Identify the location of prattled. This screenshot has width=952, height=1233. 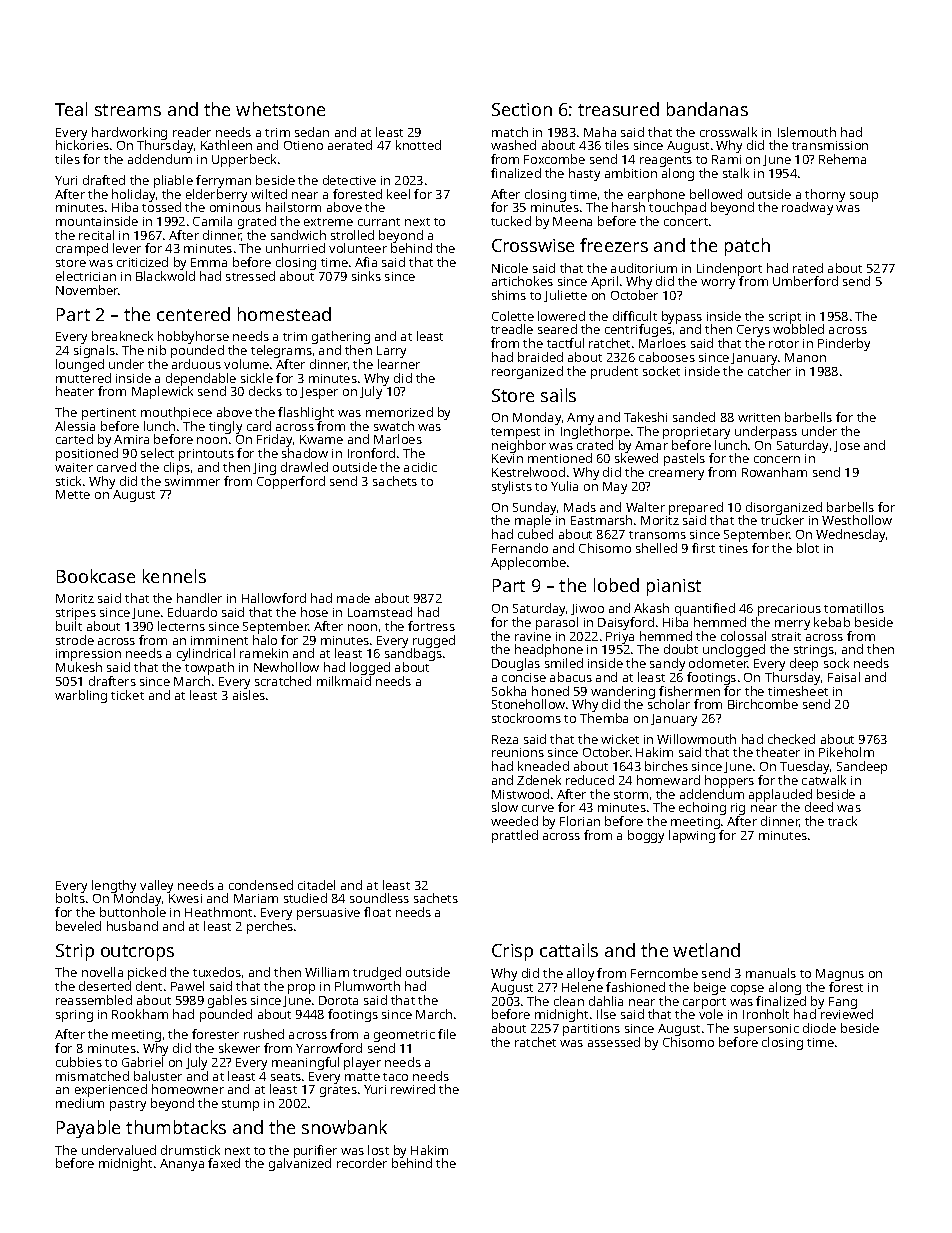
(515, 836).
